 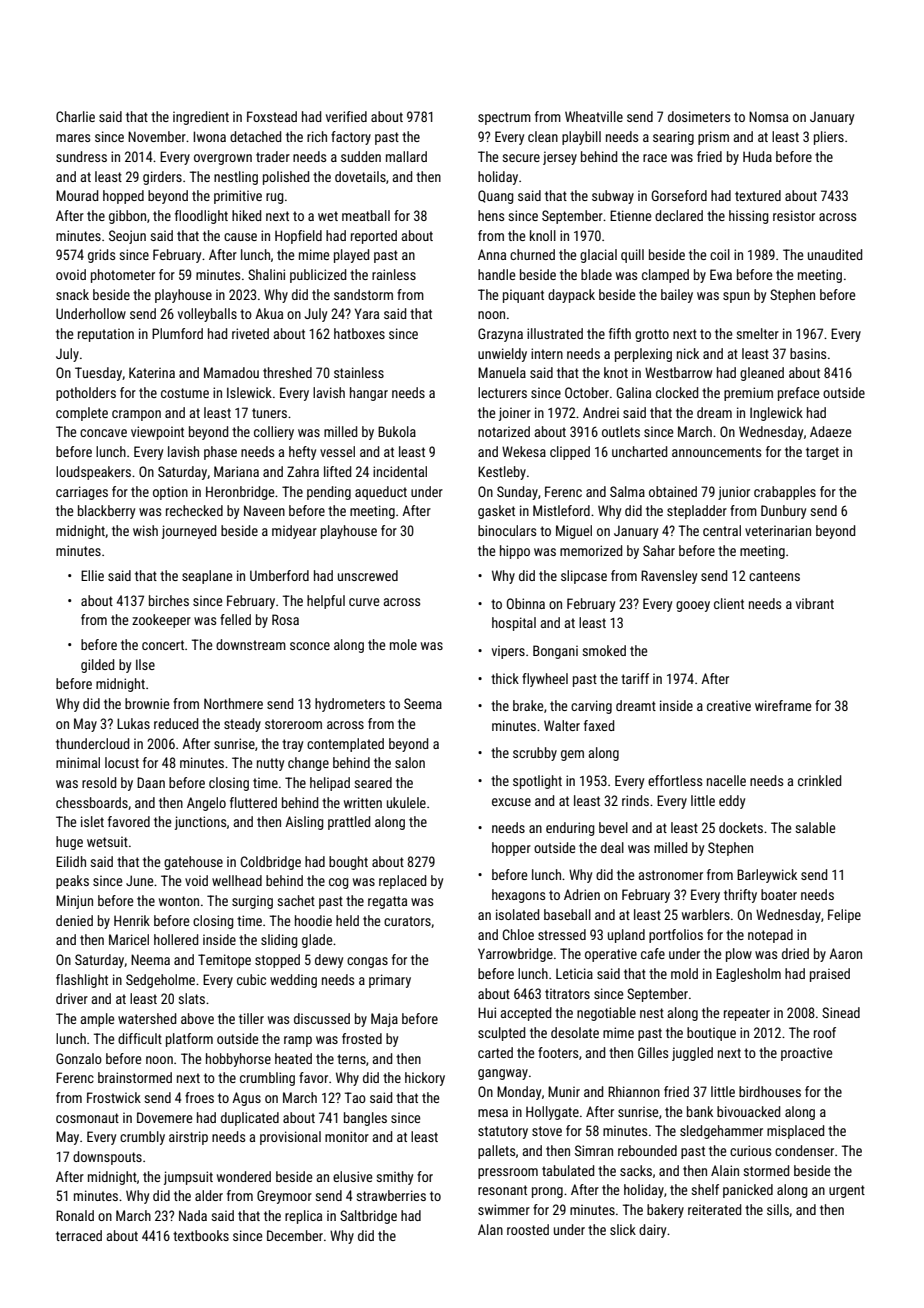 I want to click on bivouacked, so click(x=748, y=1111).
